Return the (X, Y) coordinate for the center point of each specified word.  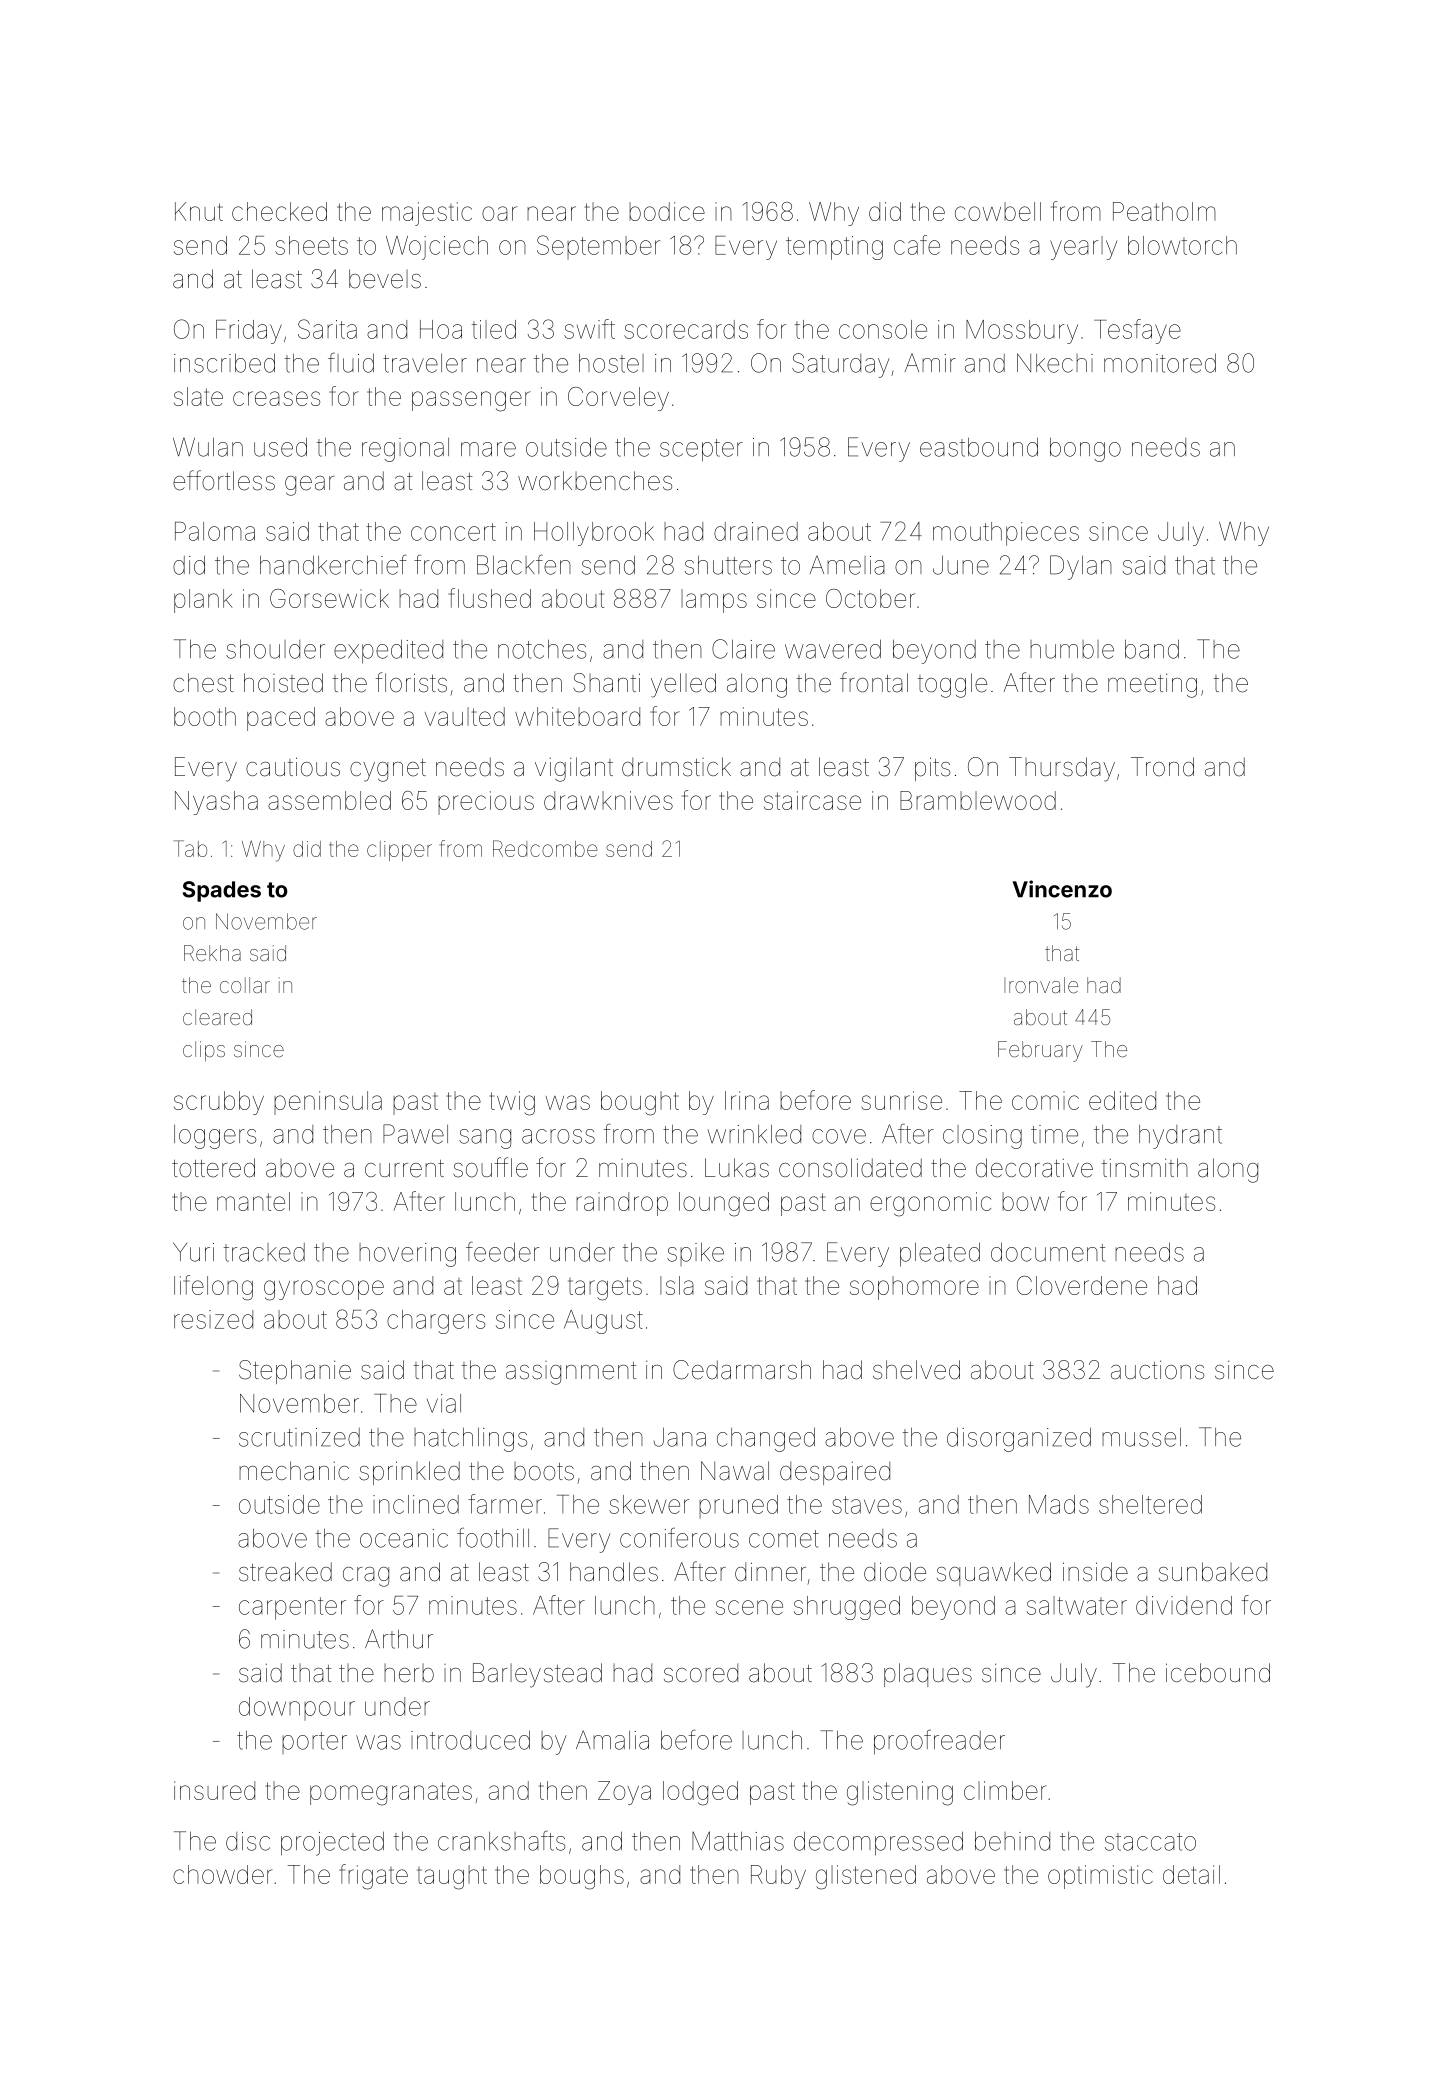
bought (640, 1103)
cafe (917, 245)
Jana (680, 1437)
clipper (399, 851)
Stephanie (295, 1372)
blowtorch (1182, 245)
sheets (311, 245)
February (1040, 1051)
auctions (1157, 1370)
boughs (582, 1877)
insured (214, 1790)
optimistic (1100, 1877)
